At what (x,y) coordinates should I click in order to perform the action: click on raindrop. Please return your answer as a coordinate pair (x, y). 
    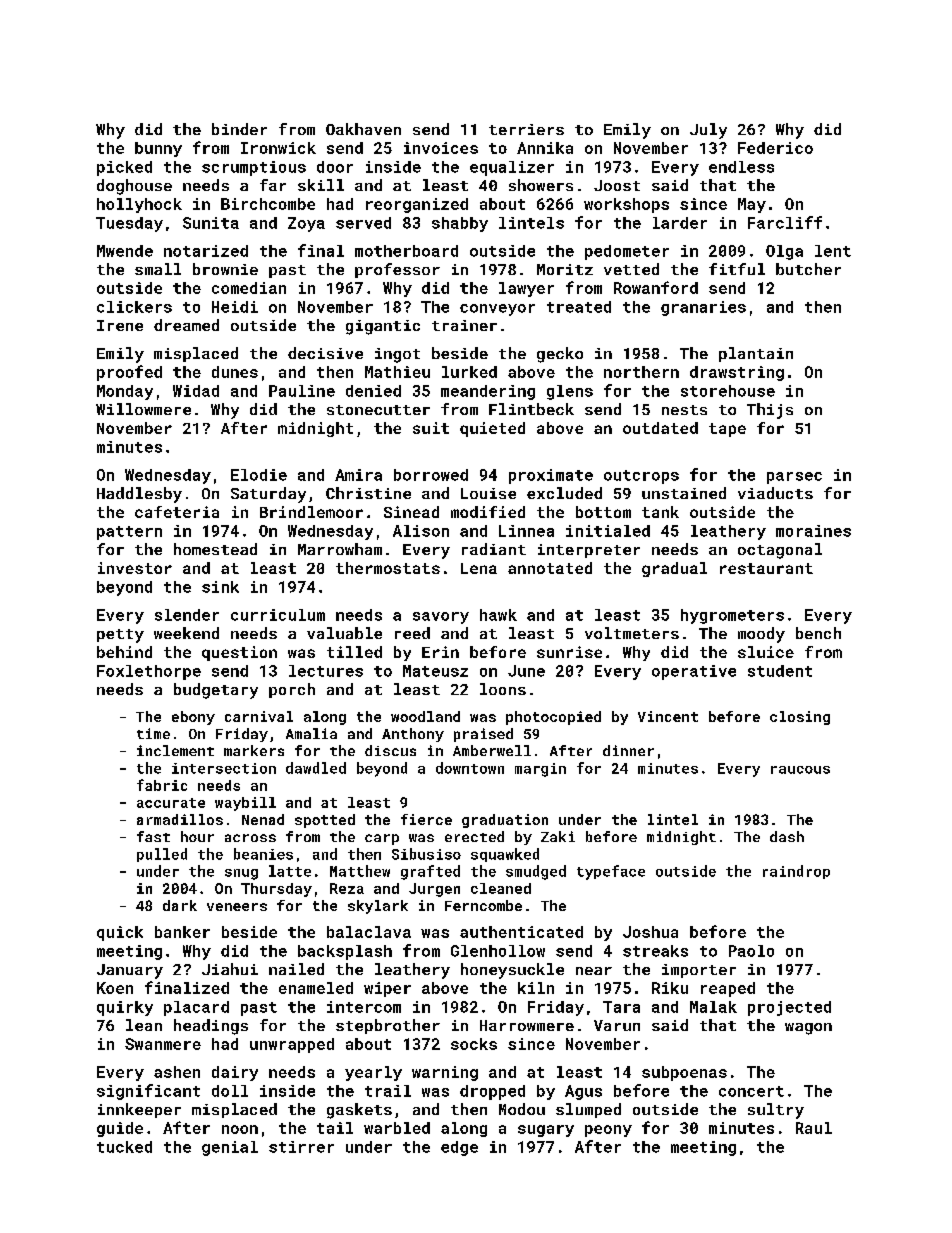
    Looking at the image, I should click on (796, 872).
